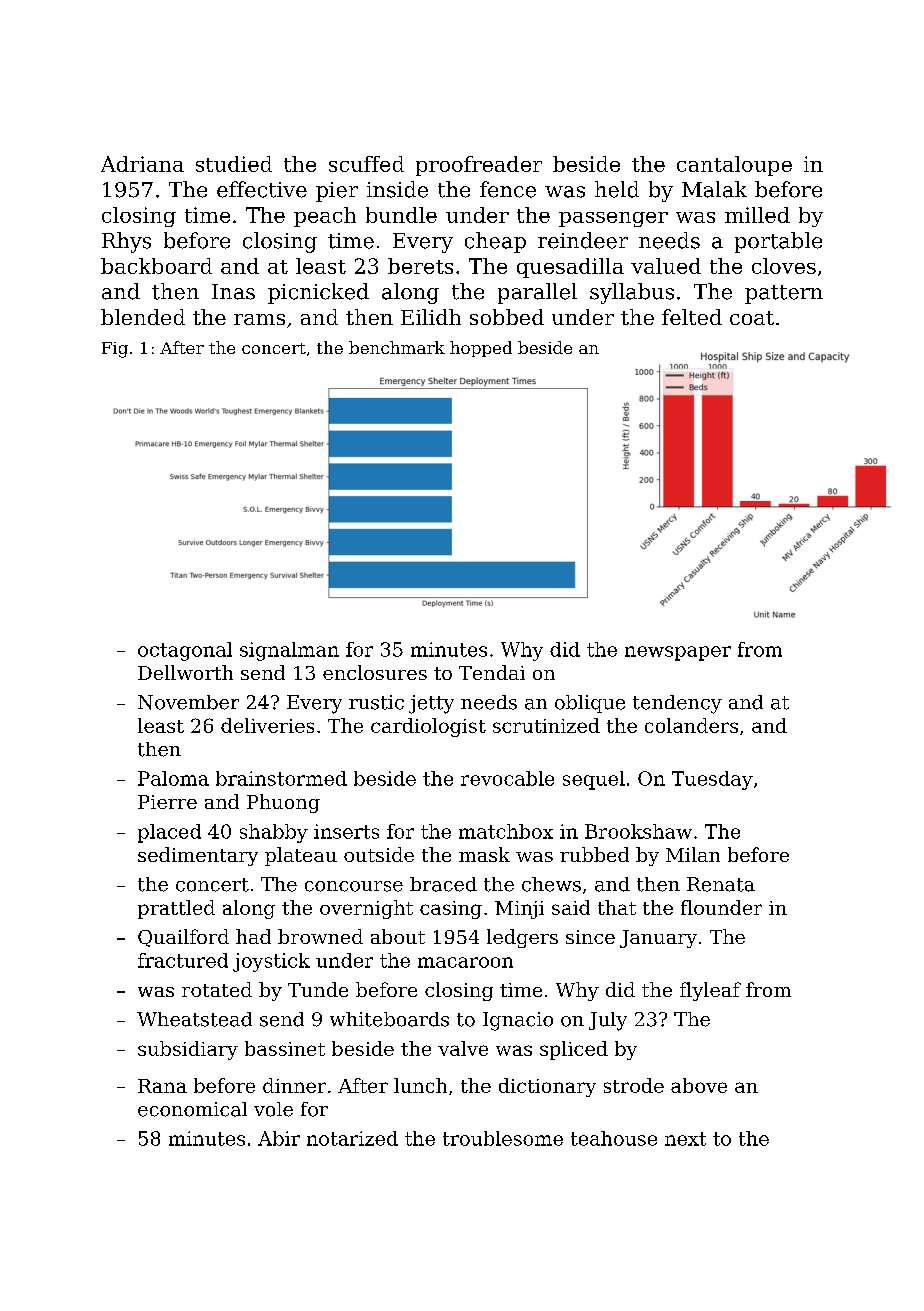 This document has width=924, height=1311. What do you see at coordinates (173, 778) in the document?
I see `Paloma` at bounding box center [173, 778].
